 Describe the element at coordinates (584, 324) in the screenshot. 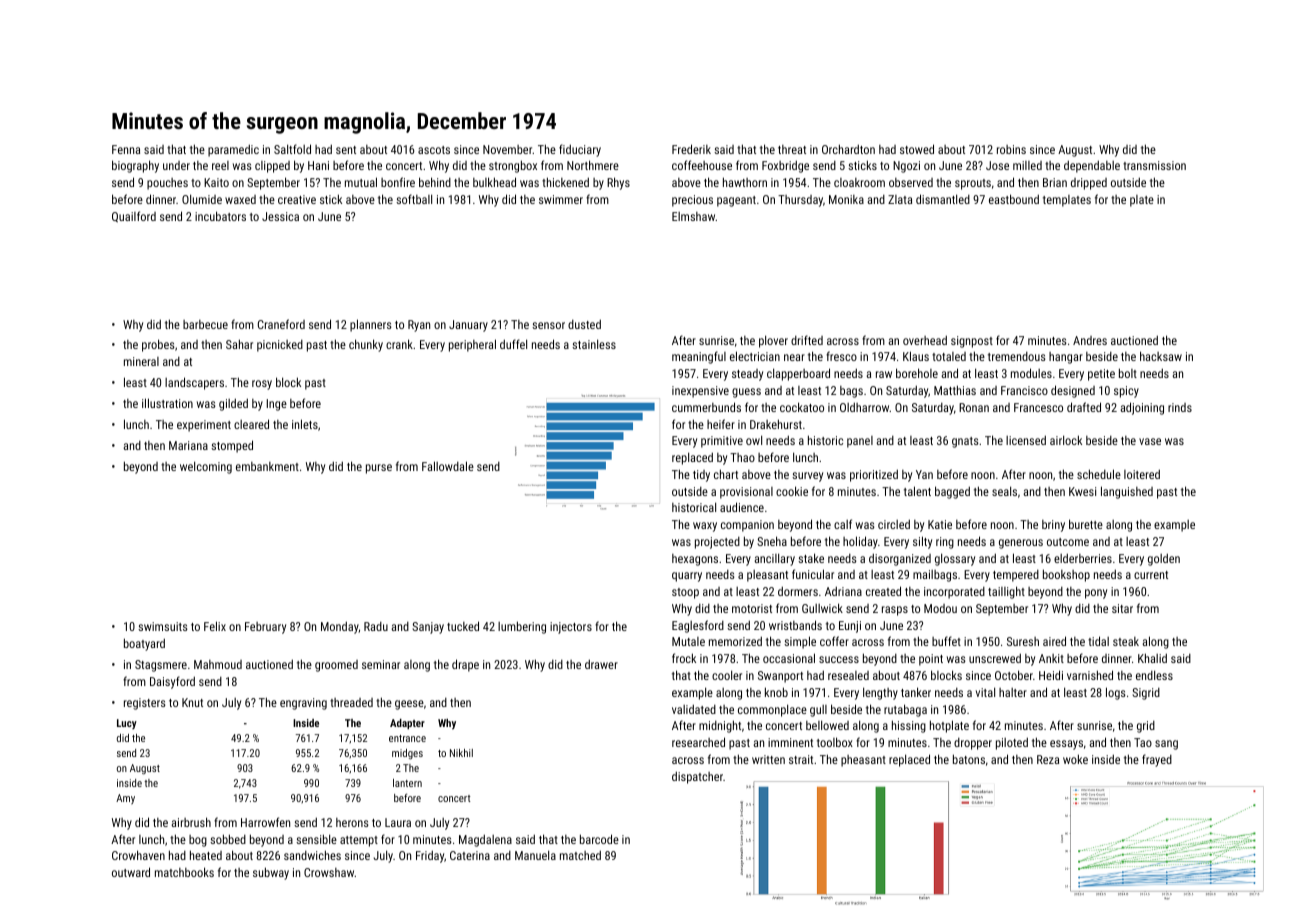

I see `dusted` at that location.
